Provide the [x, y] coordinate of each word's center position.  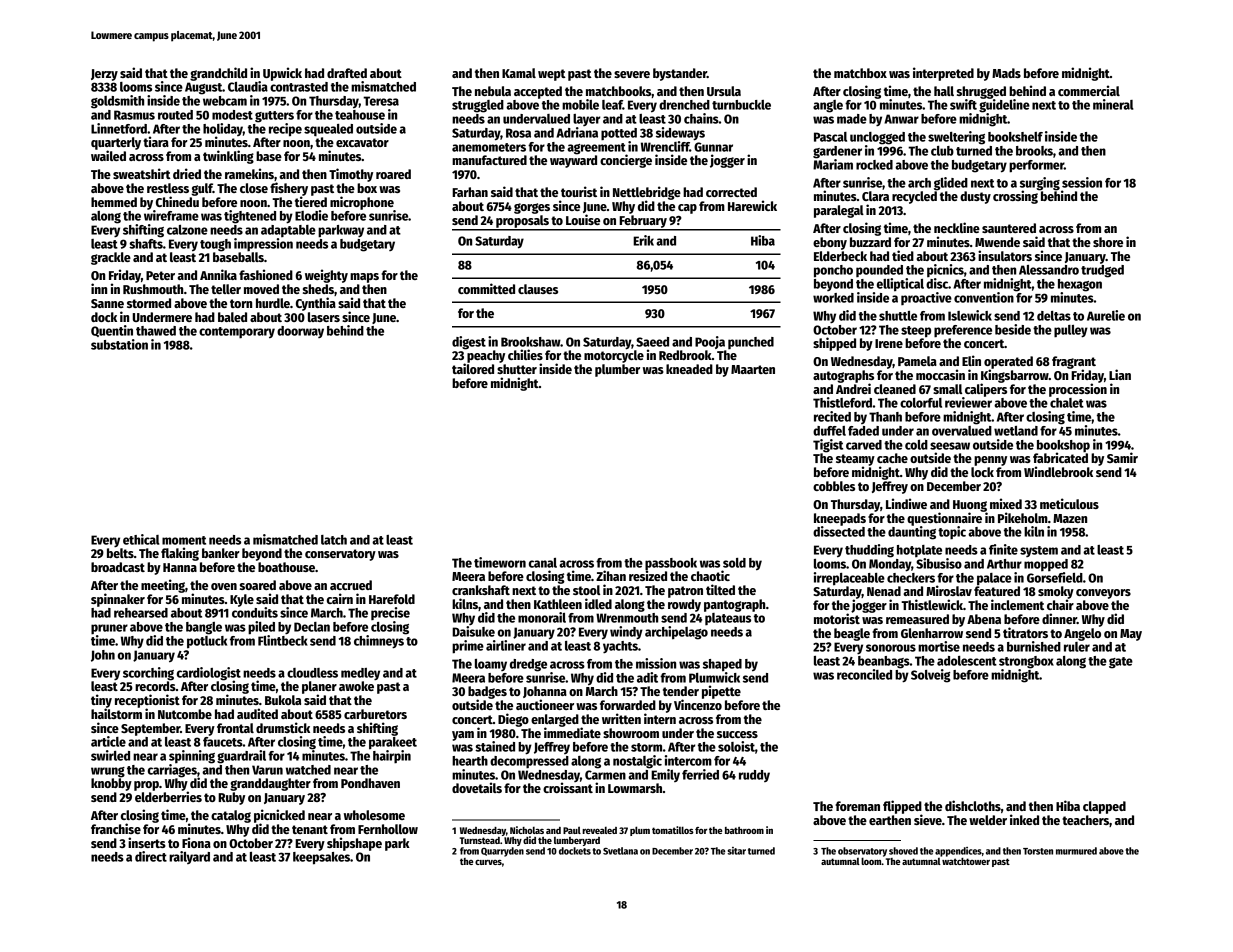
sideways [680, 134]
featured [997, 591]
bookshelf [1015, 137]
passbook [671, 564]
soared [258, 585]
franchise [116, 828]
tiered [311, 201]
